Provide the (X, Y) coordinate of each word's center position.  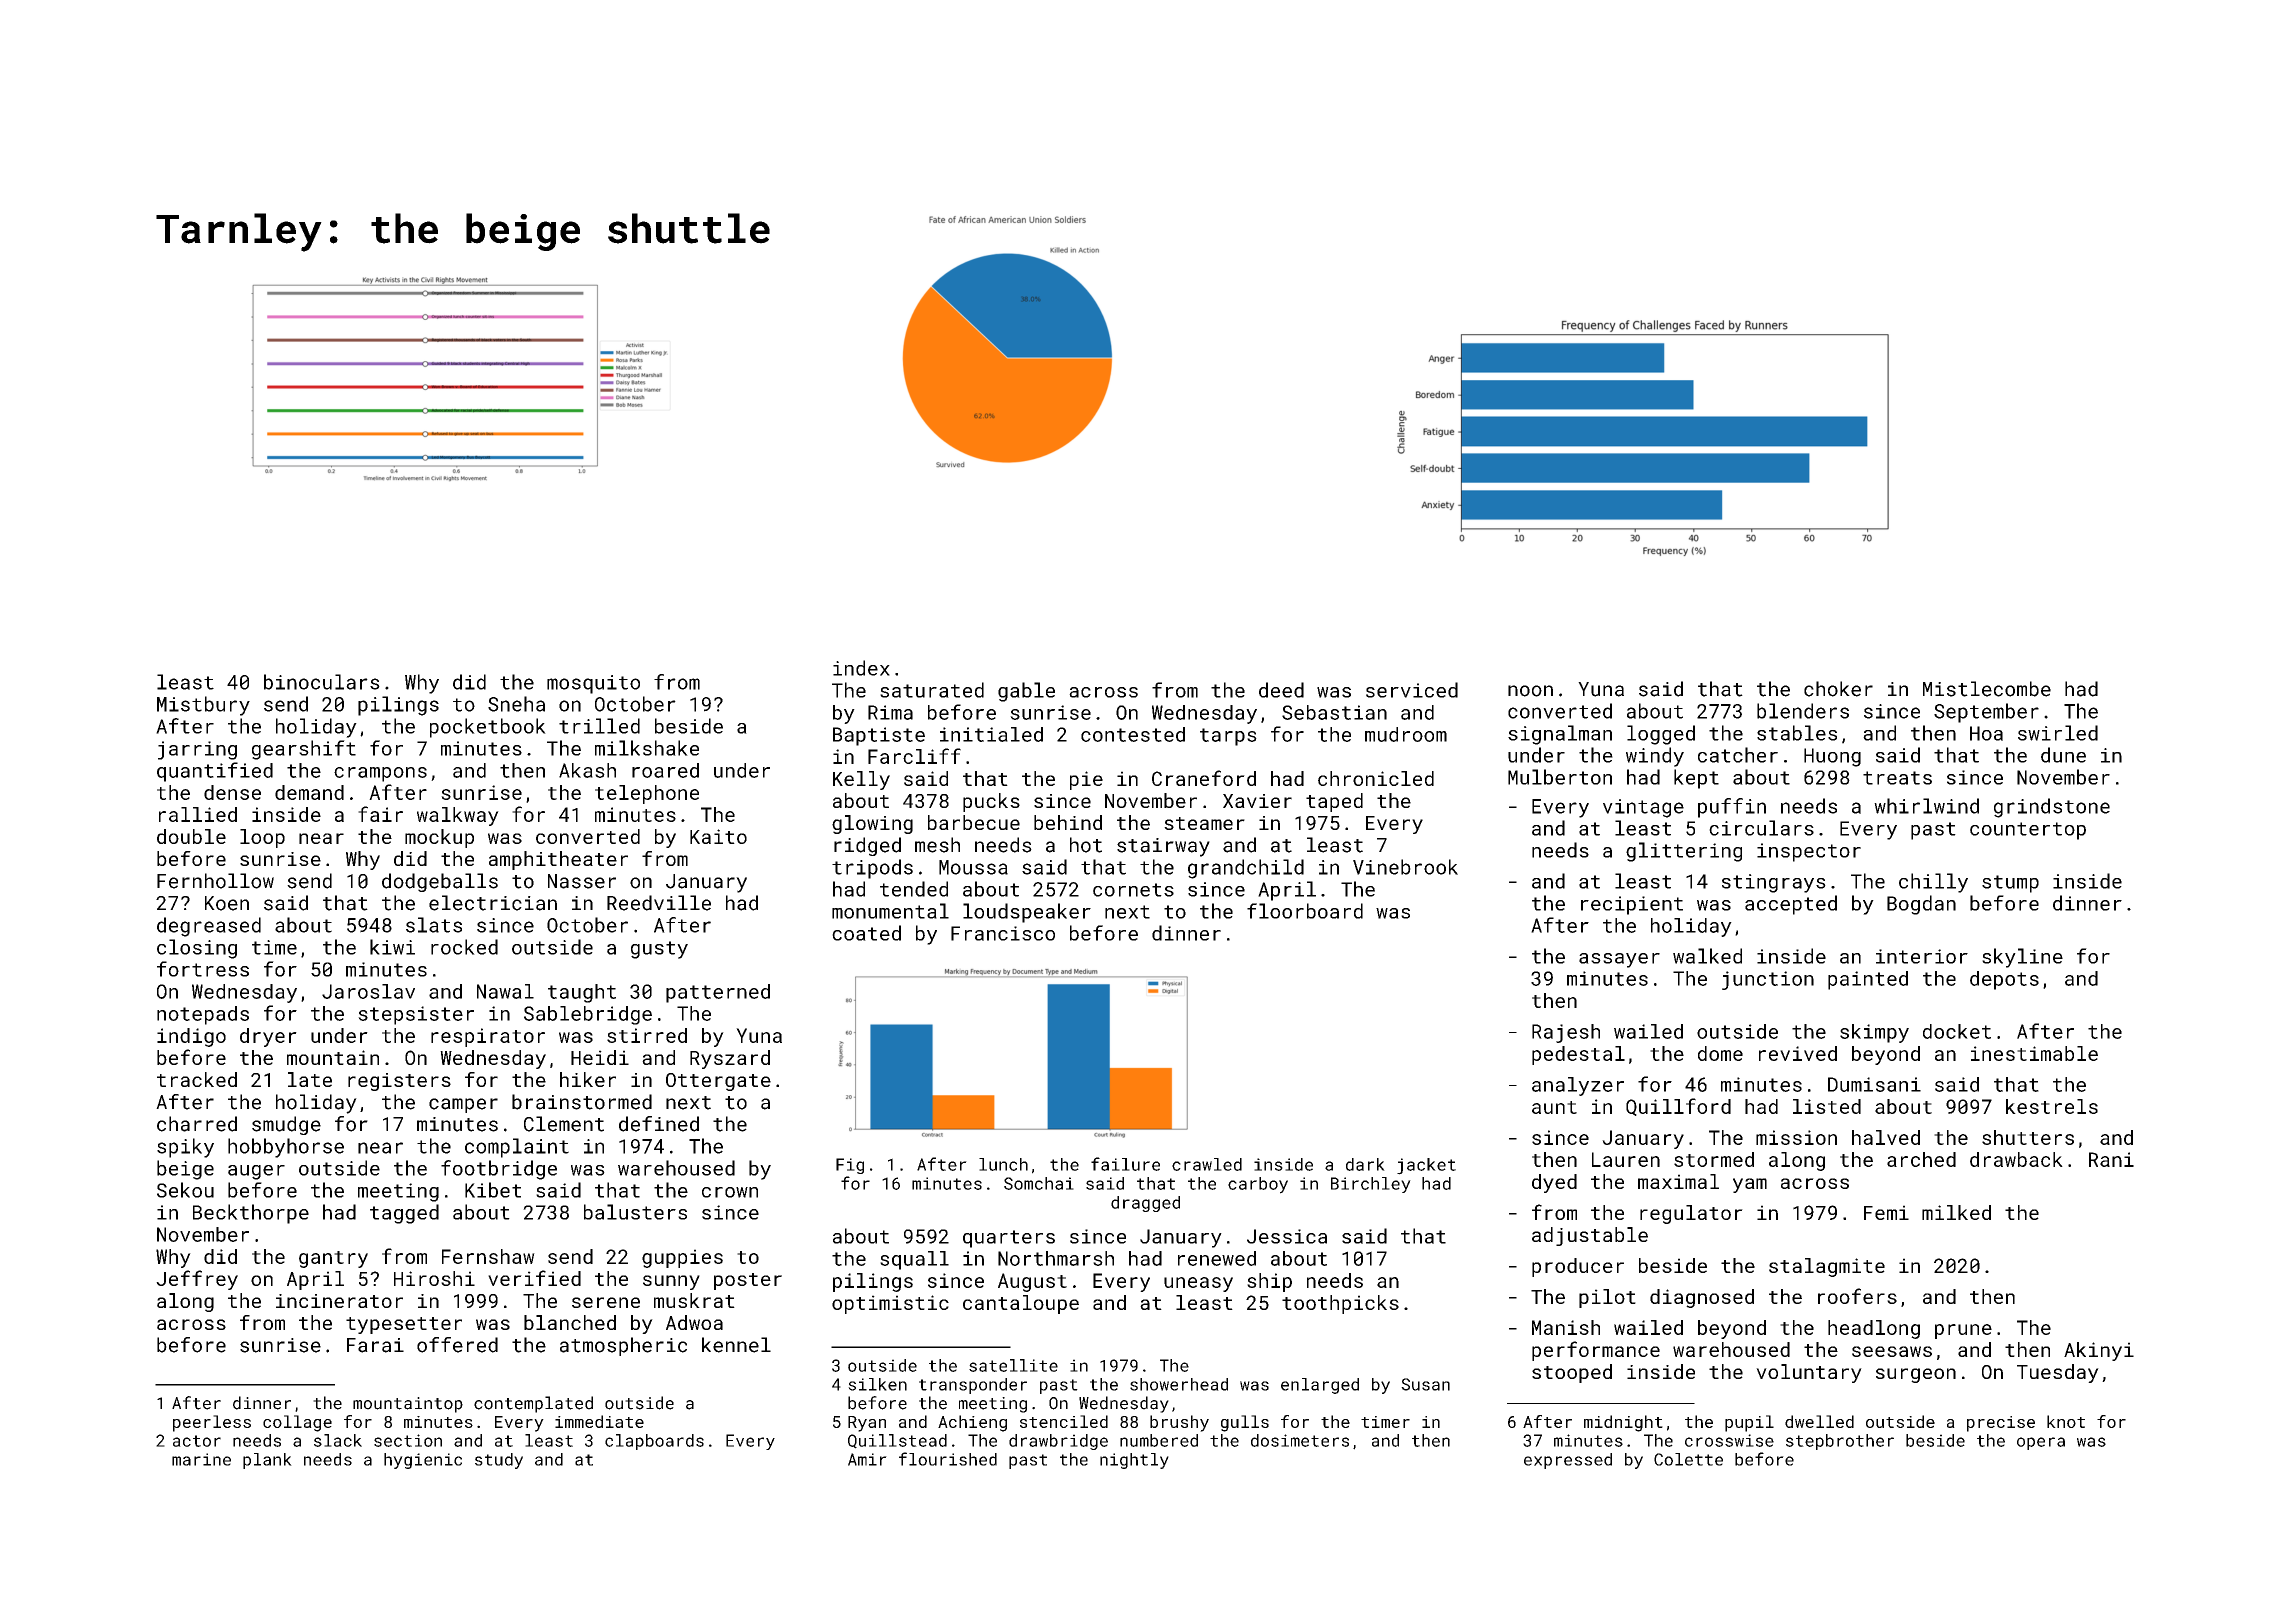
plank (267, 1461)
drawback (2016, 1159)
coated (866, 933)
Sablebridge (588, 1015)
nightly (1134, 1461)
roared (665, 770)
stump (2010, 884)
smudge (286, 1125)
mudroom (1406, 734)
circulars (1761, 828)
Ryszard (730, 1059)
